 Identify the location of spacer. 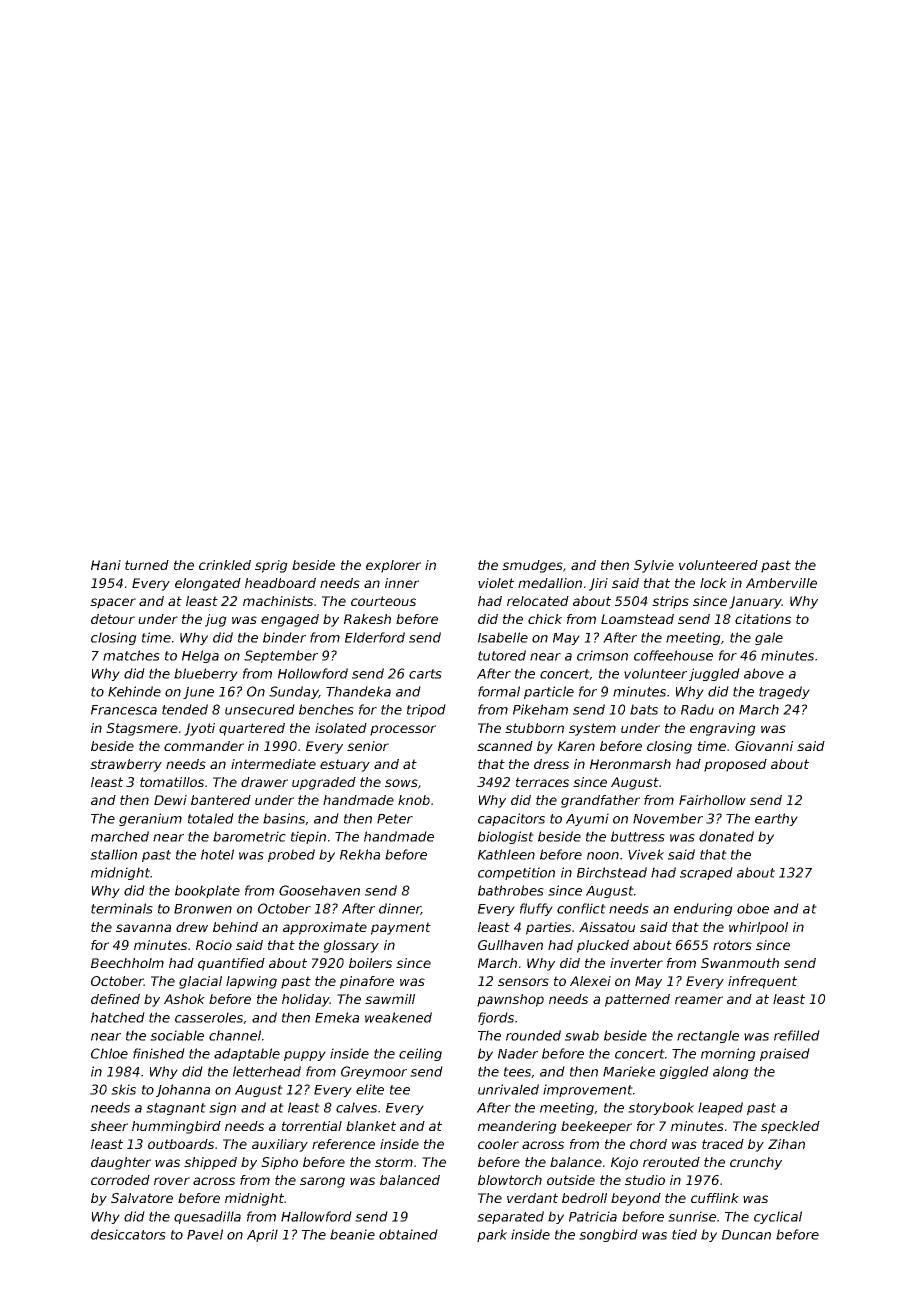
(113, 603).
